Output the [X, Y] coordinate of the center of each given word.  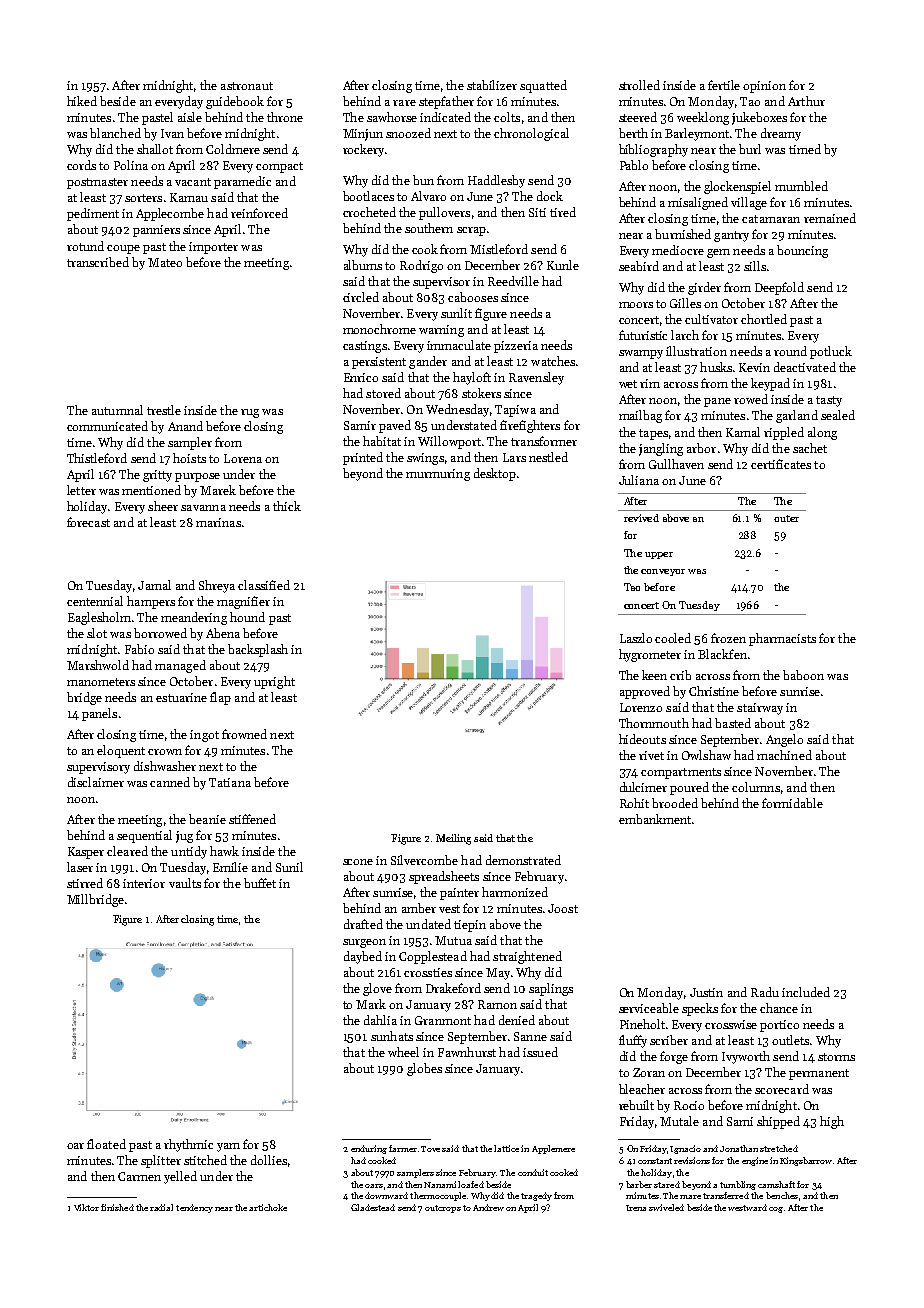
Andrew [488, 1207]
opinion [764, 87]
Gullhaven [676, 464]
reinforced [259, 213]
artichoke [268, 1207]
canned [170, 782]
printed [363, 458]
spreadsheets [444, 877]
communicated [107, 426]
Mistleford [499, 249]
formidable [792, 803]
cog [776, 1210]
